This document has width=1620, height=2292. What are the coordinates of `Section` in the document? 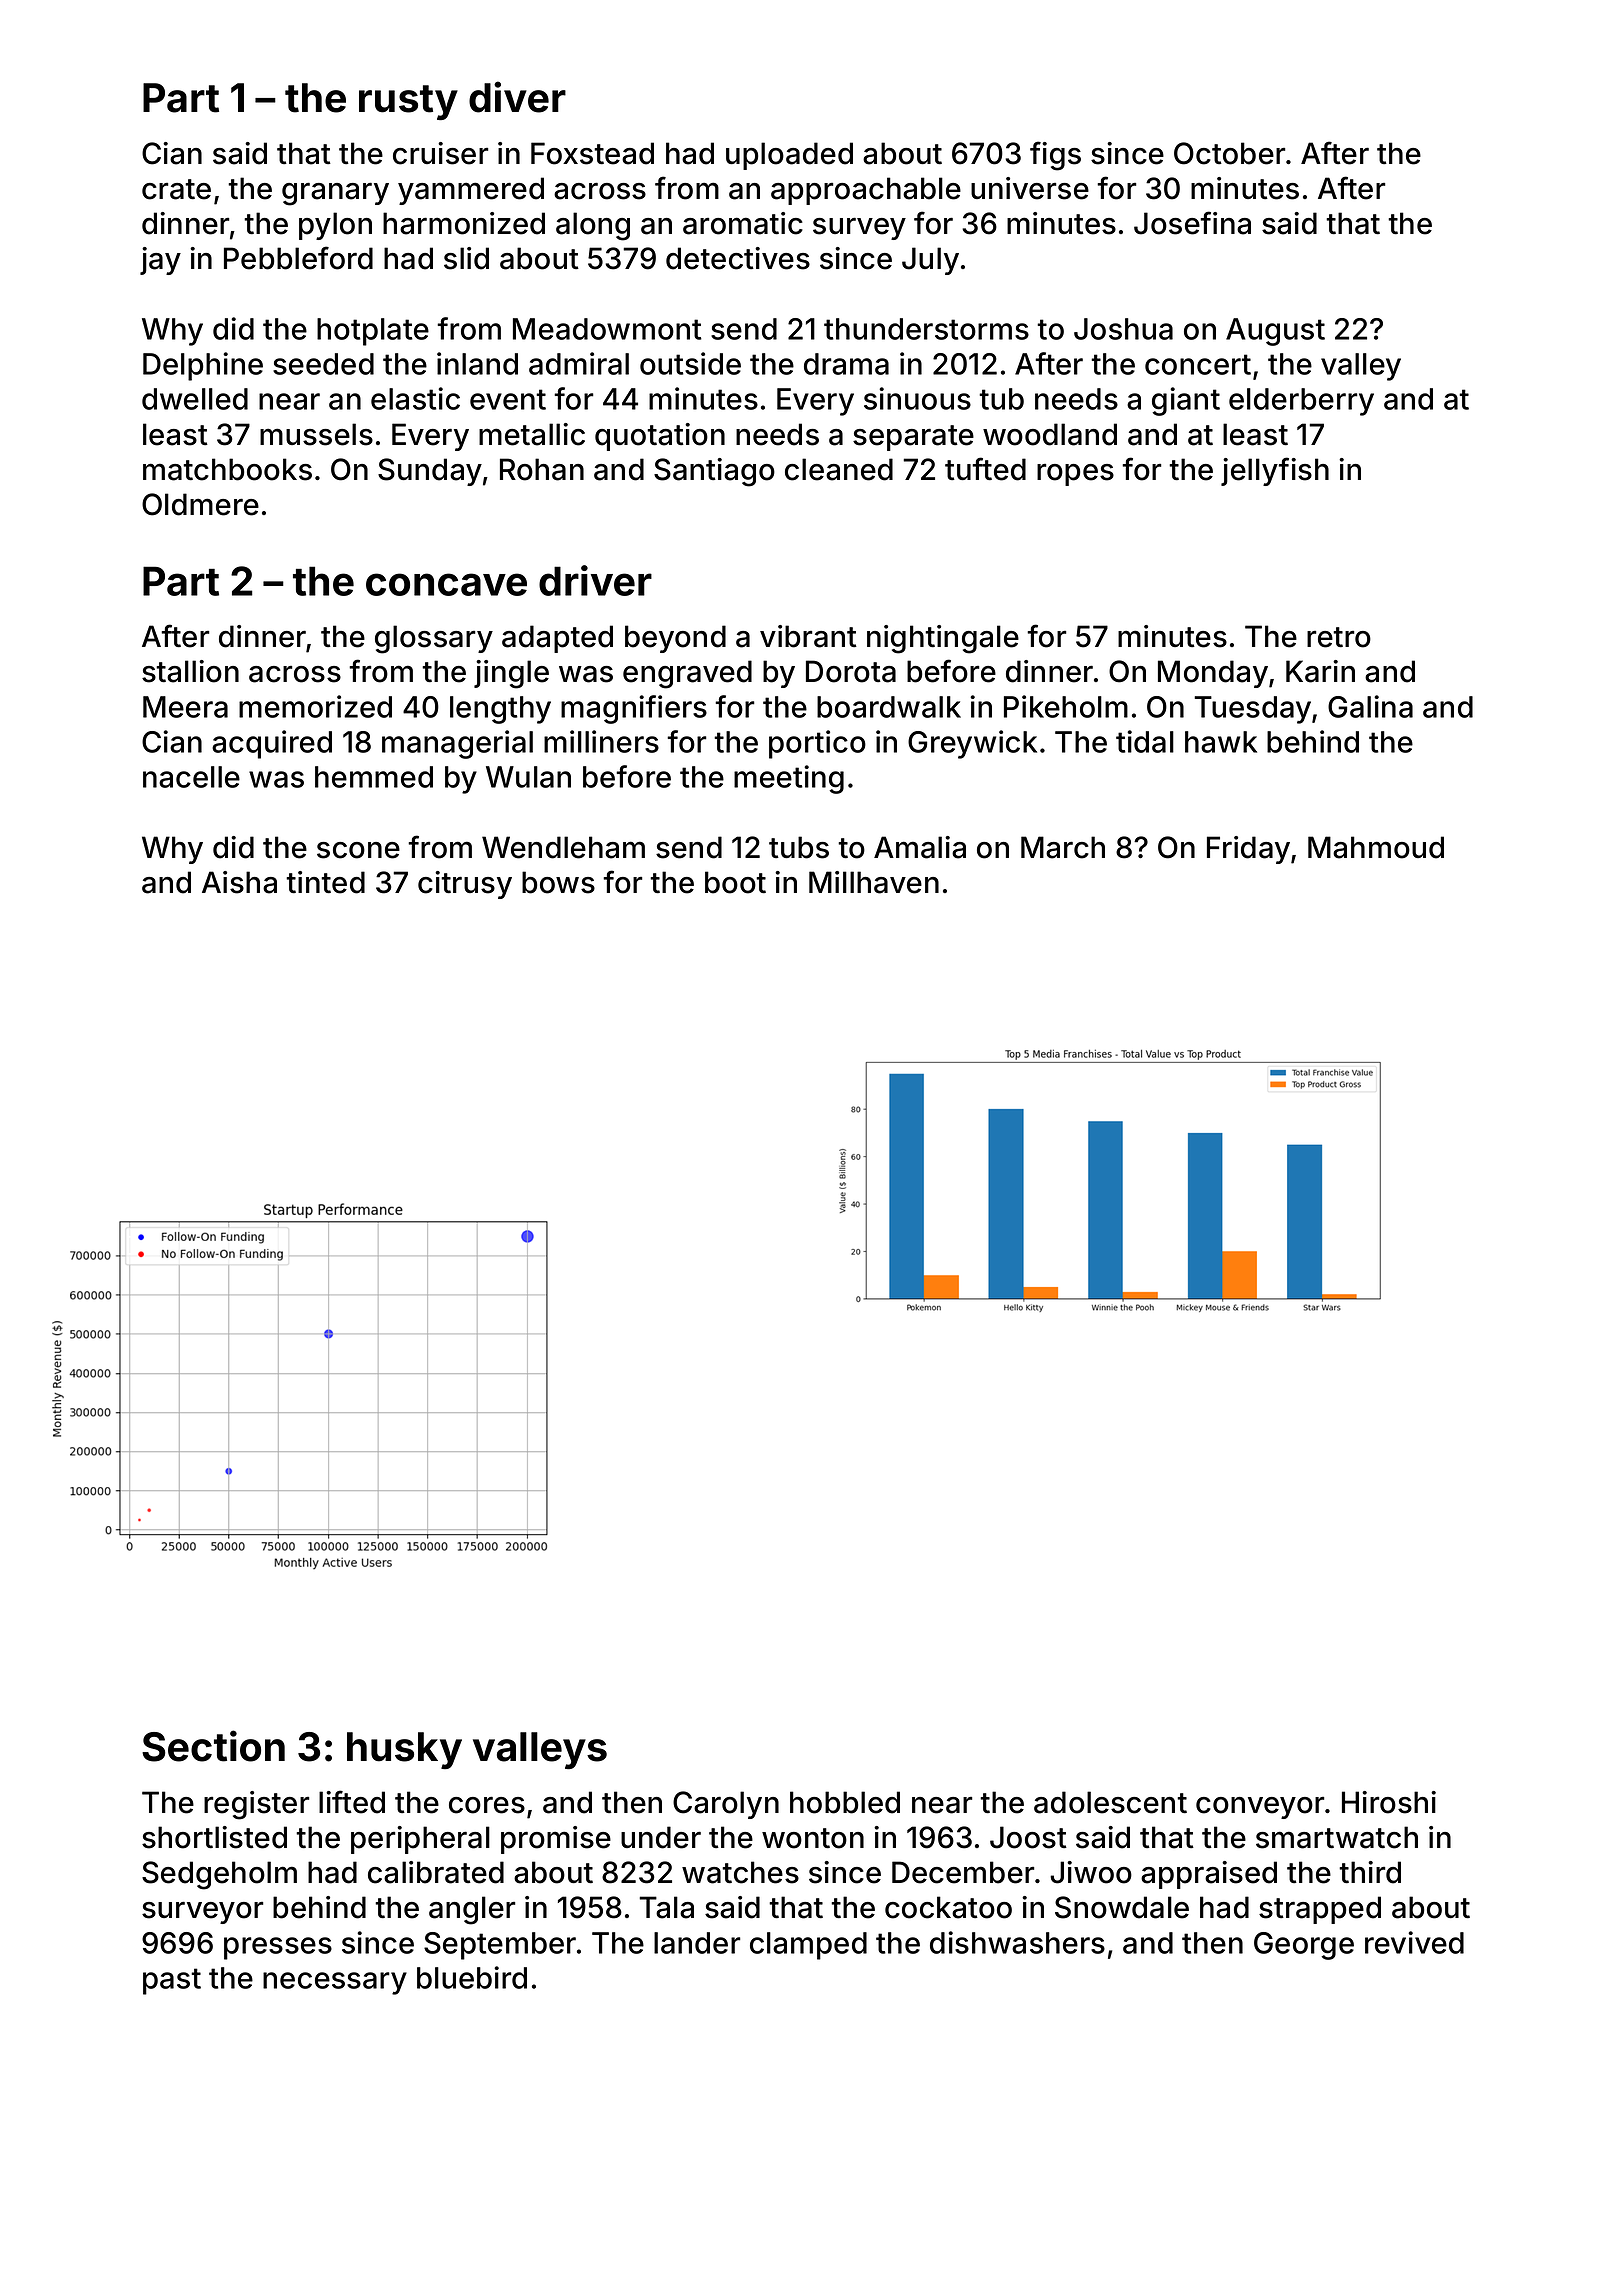 It's located at (213, 1746).
